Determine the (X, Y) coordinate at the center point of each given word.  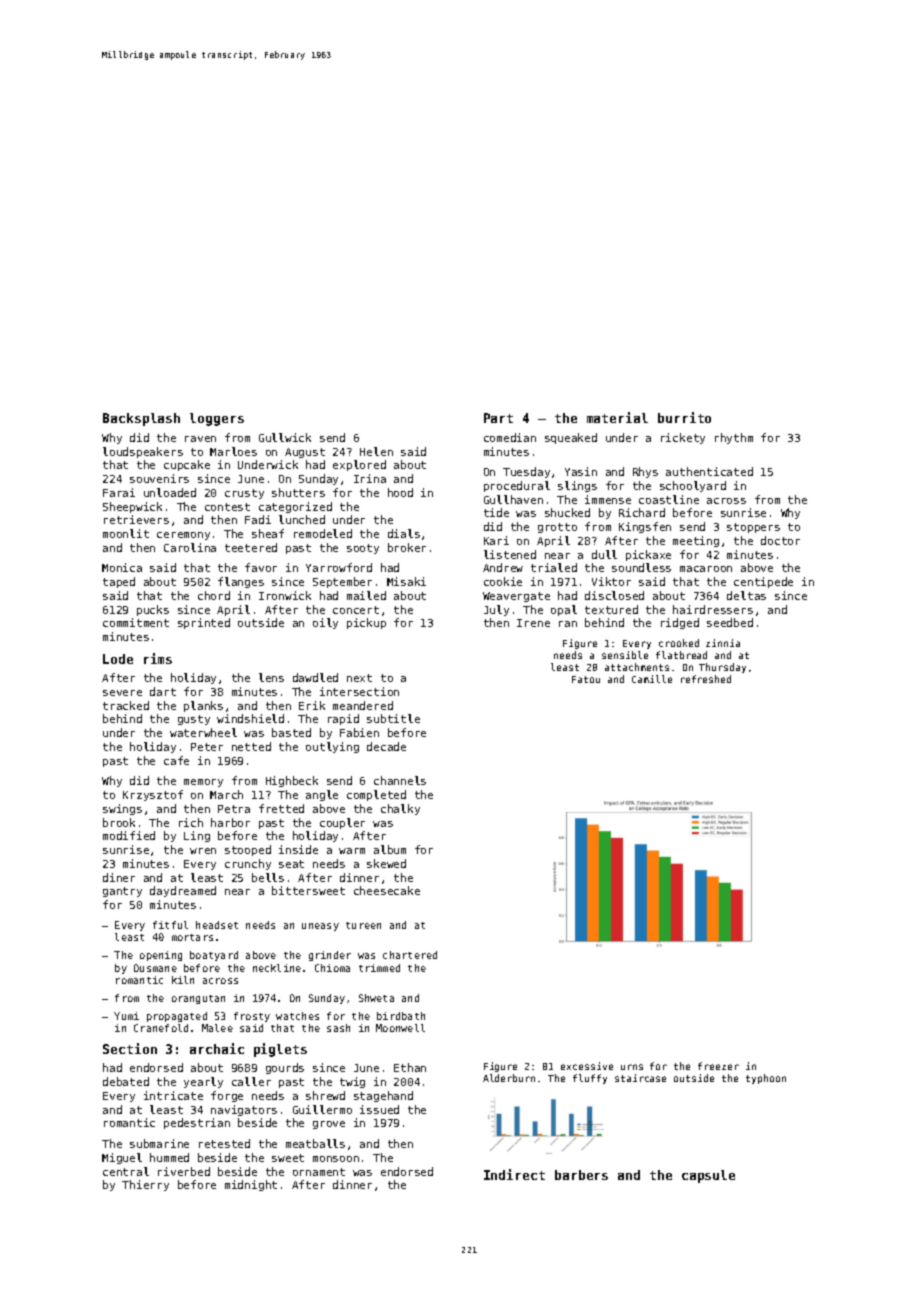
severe (122, 693)
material (617, 417)
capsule (708, 1176)
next (359, 678)
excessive (587, 1066)
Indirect (514, 1174)
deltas (746, 595)
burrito (684, 417)
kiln (183, 980)
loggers (217, 419)
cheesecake (387, 890)
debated (126, 1081)
